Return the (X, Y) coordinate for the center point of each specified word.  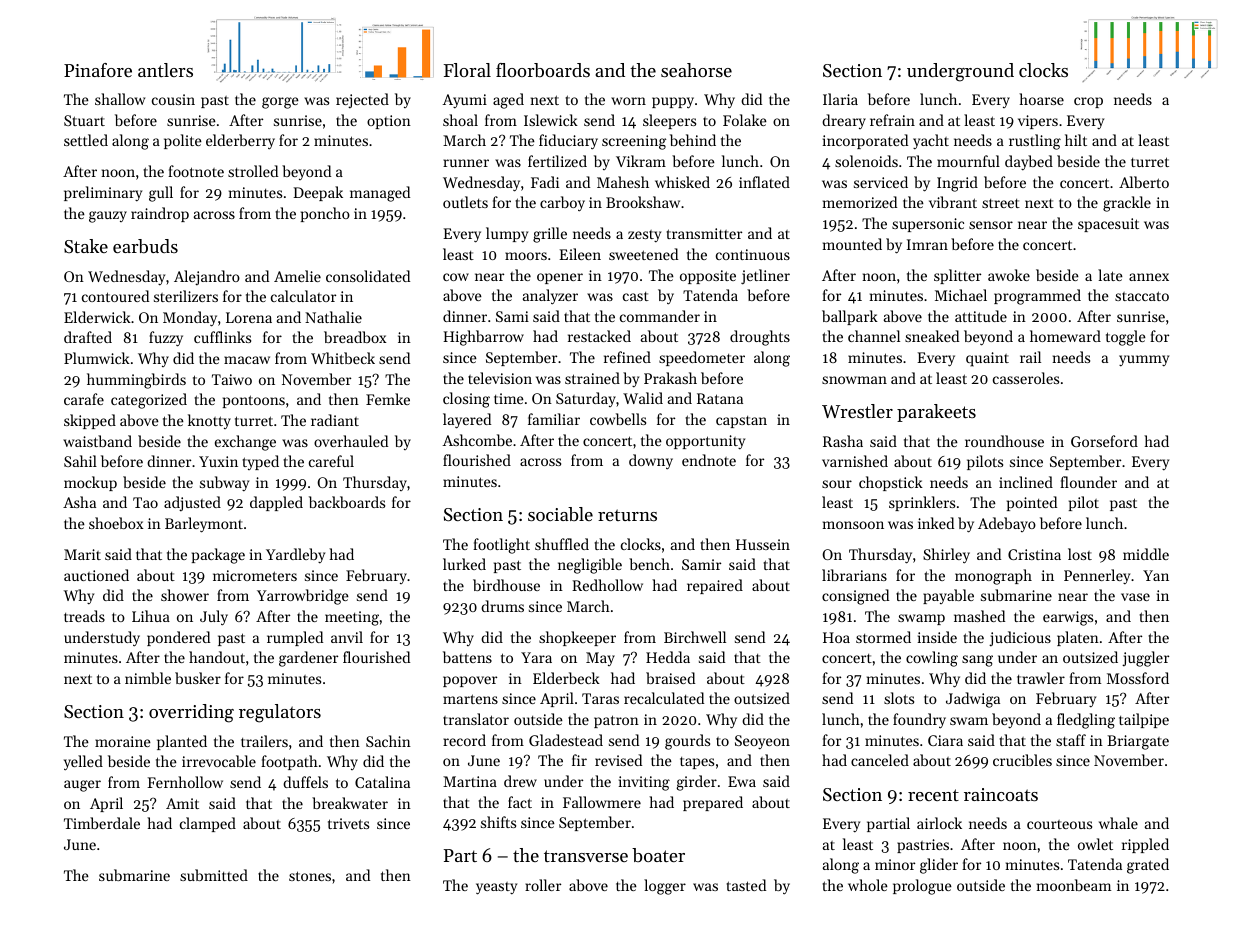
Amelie (297, 276)
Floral (467, 70)
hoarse (1041, 99)
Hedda (668, 657)
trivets (348, 823)
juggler (1145, 659)
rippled (1145, 845)
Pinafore (98, 70)
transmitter (704, 233)
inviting (644, 783)
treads (84, 616)
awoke (1009, 275)
